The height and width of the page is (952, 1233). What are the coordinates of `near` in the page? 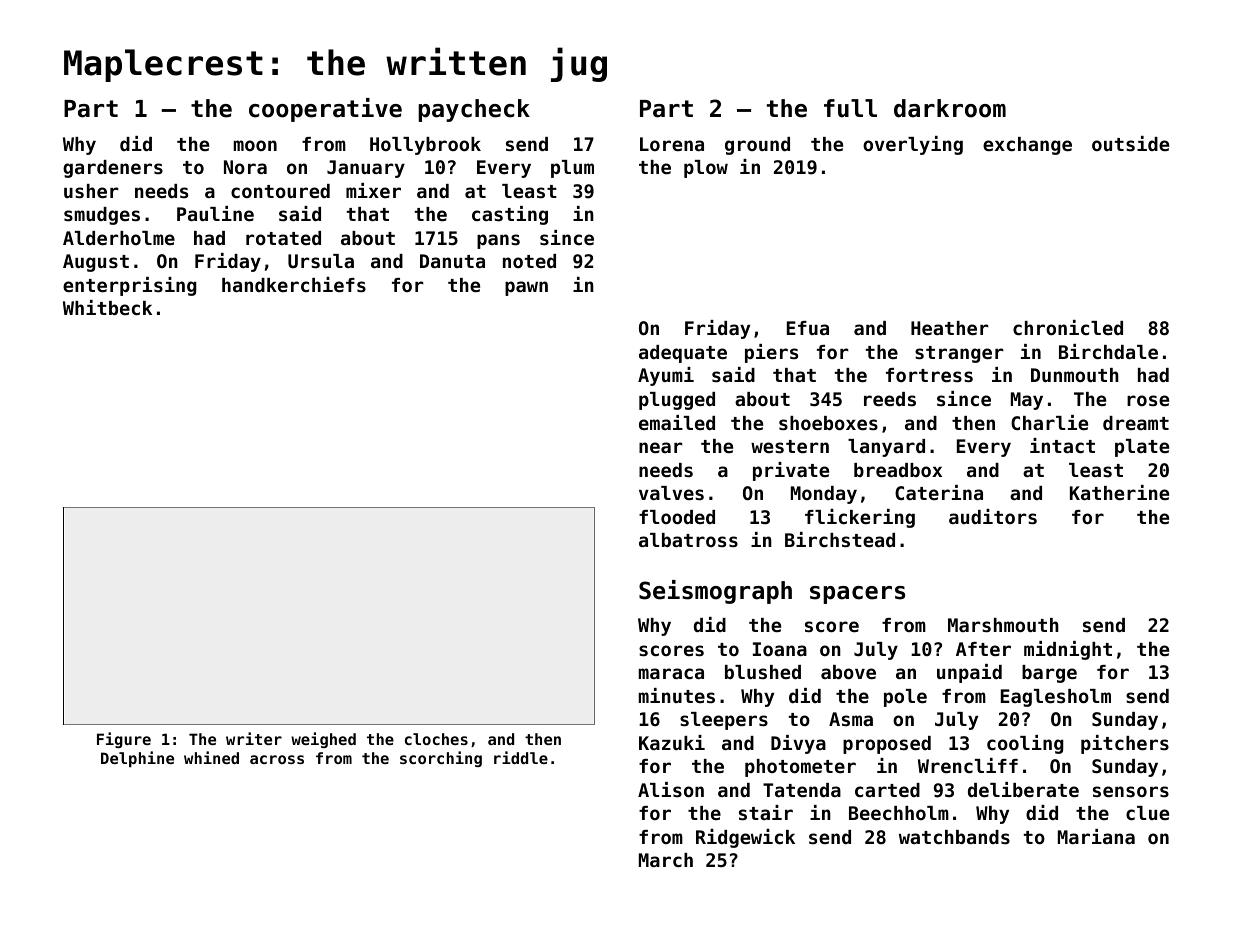 It's located at (661, 447).
